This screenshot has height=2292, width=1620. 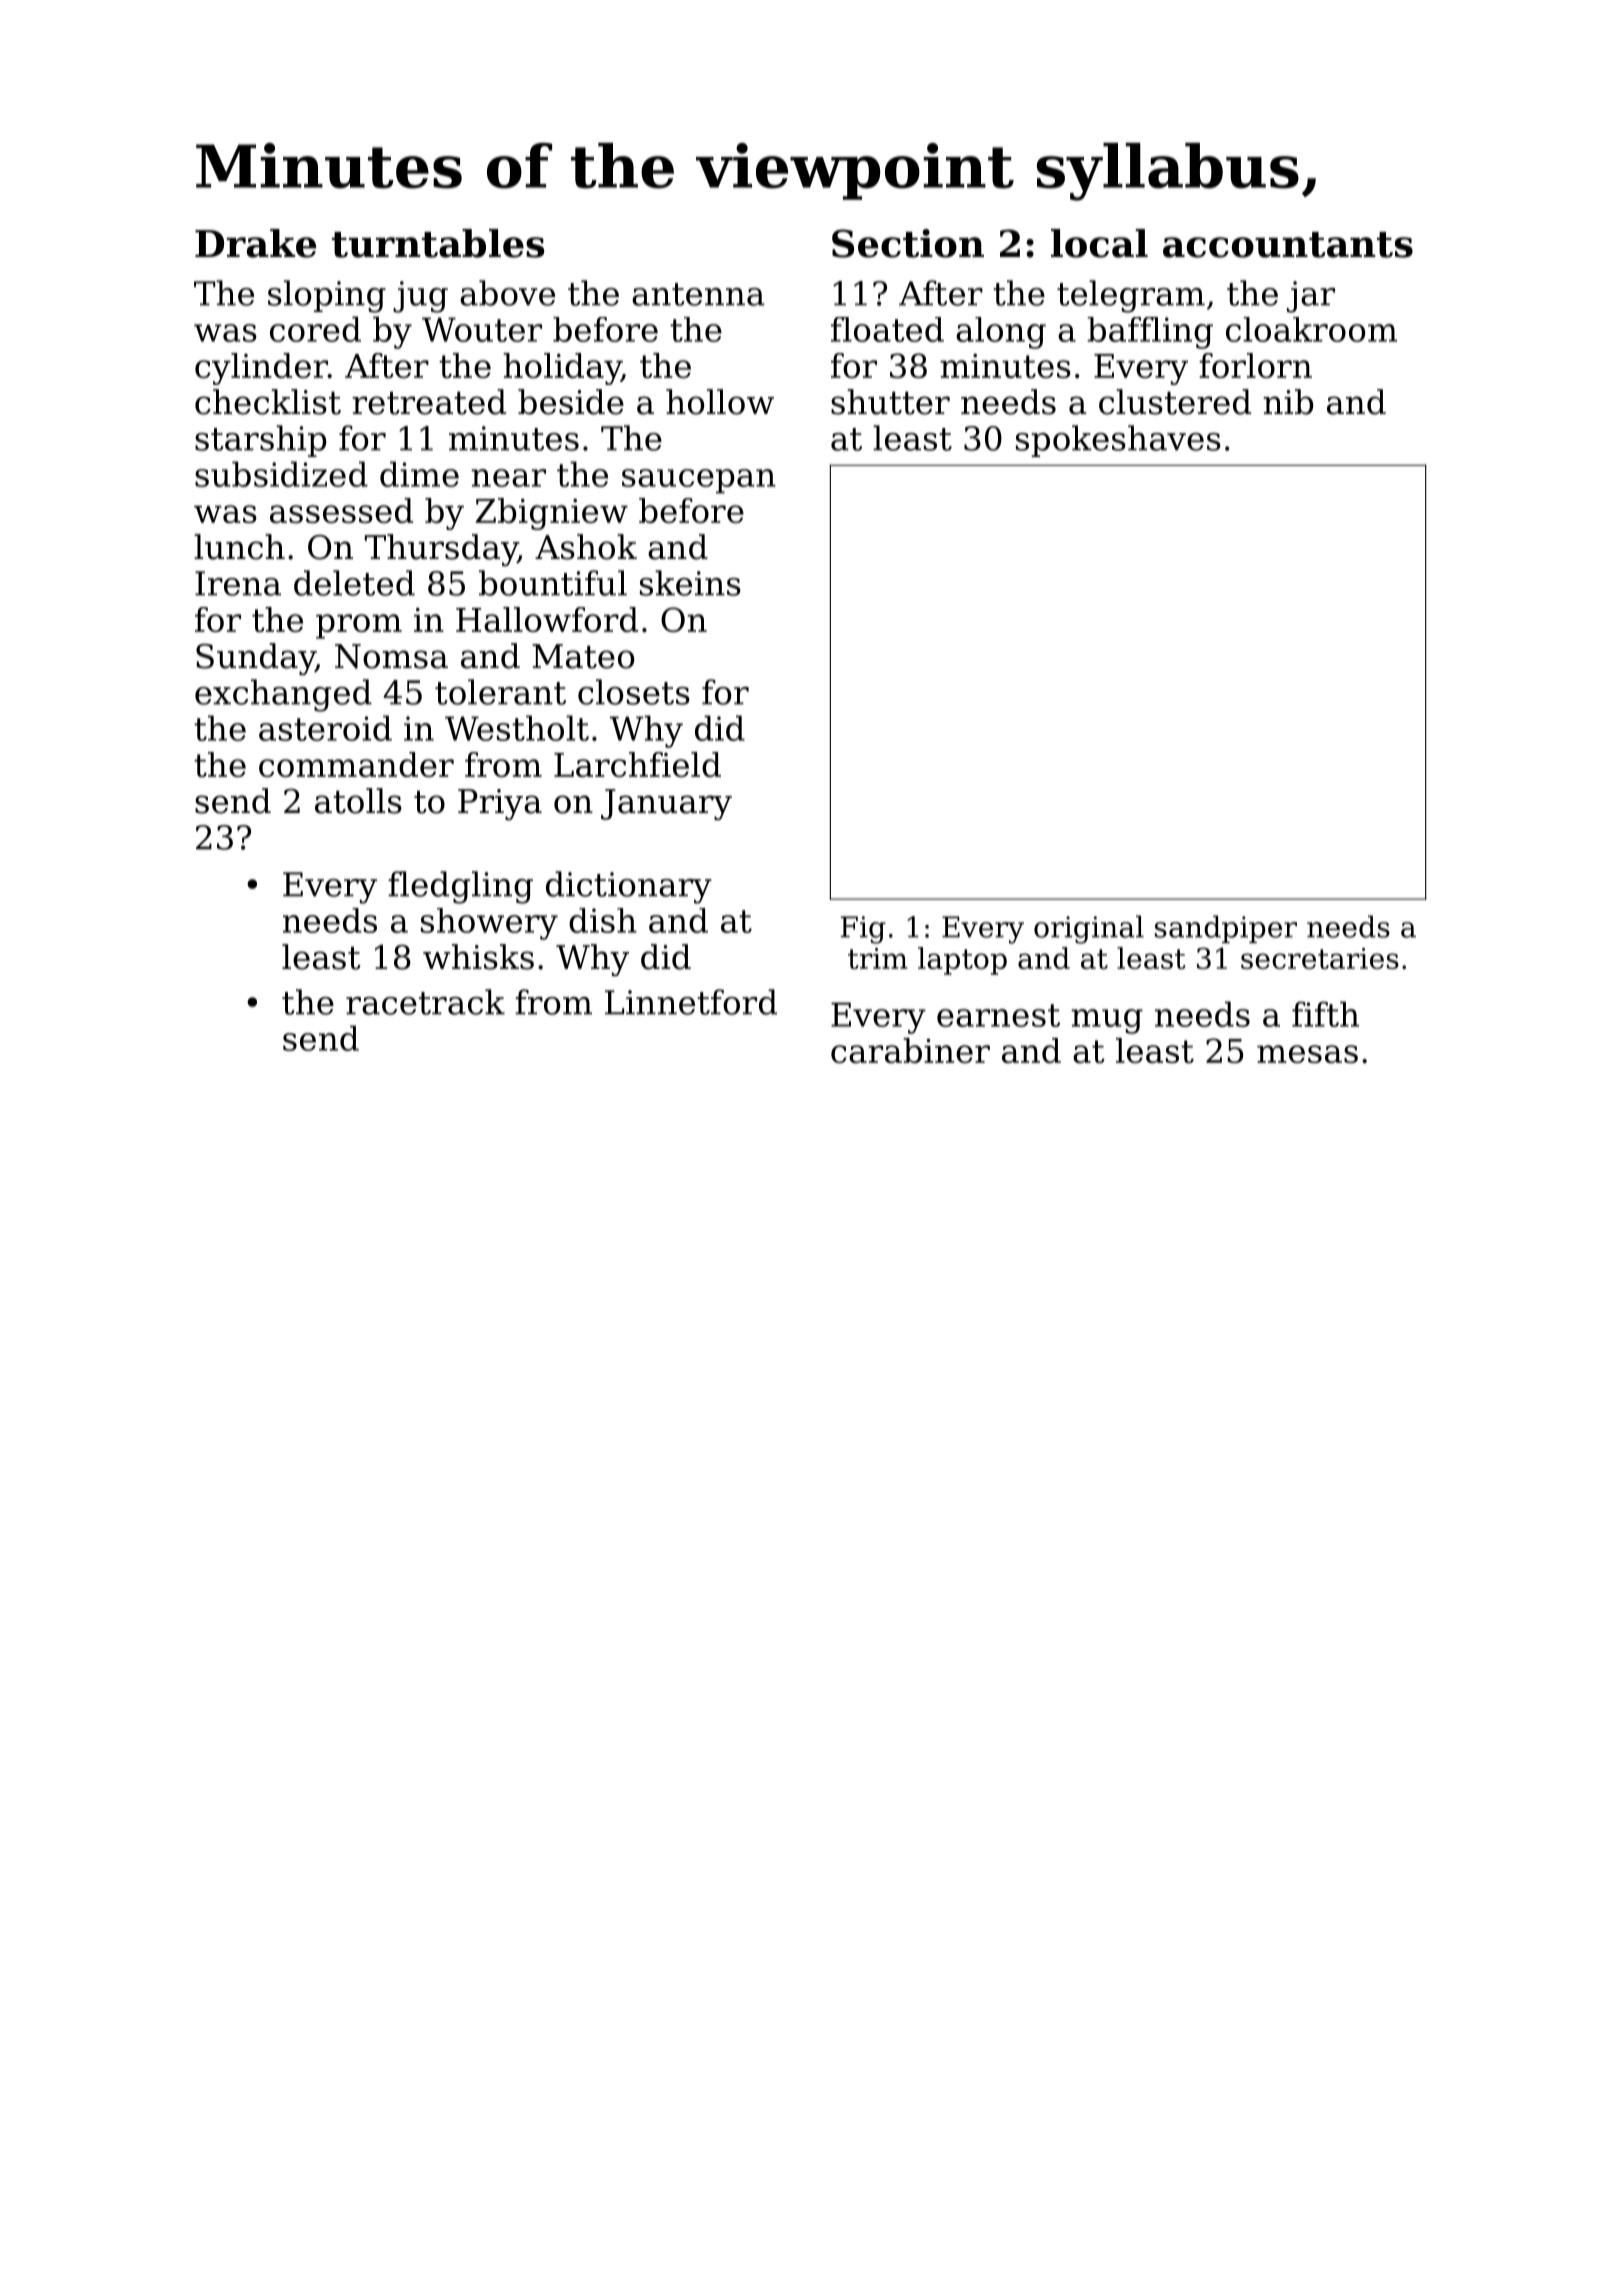 I want to click on atolls, so click(x=358, y=801).
